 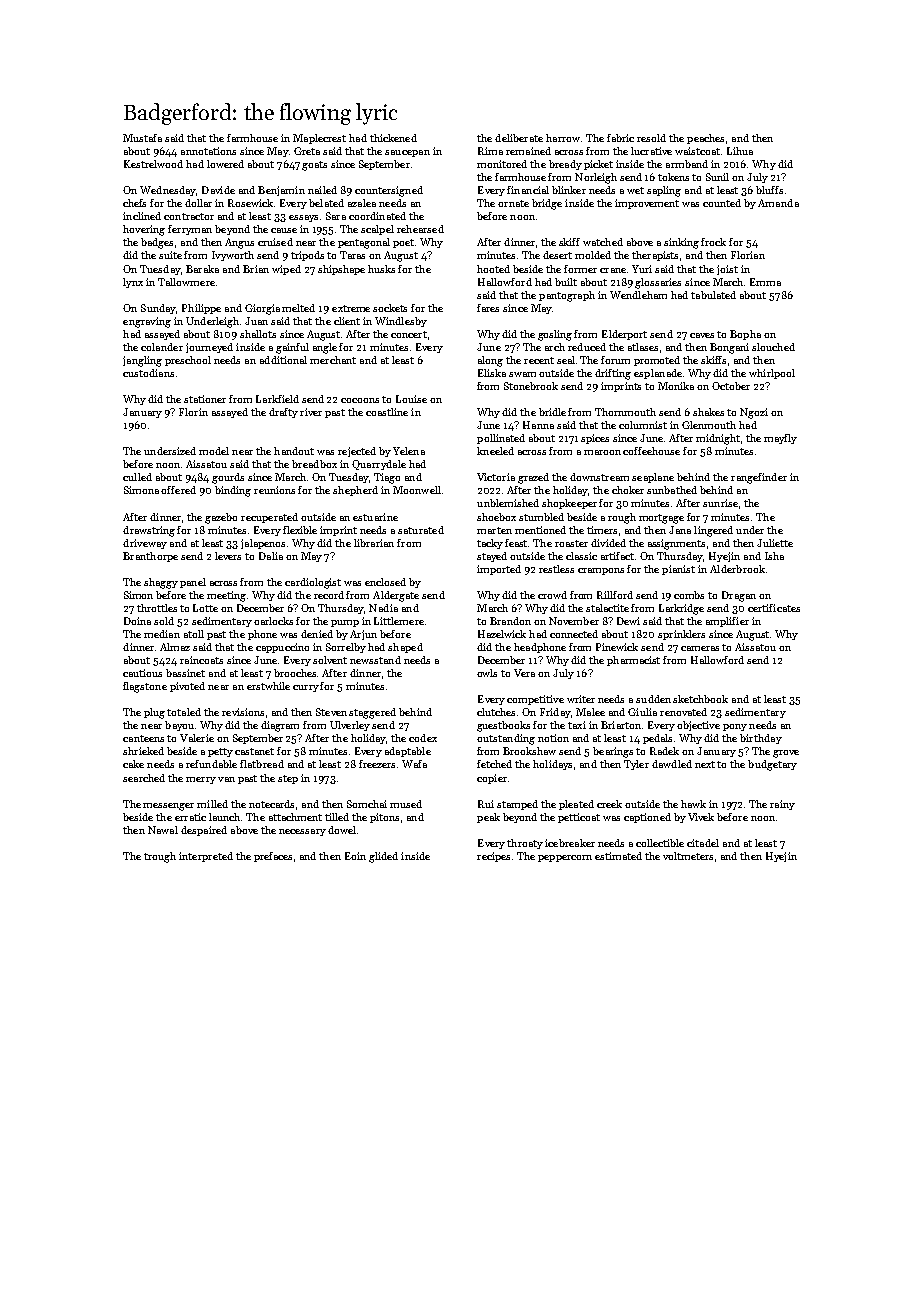 What do you see at coordinates (705, 139) in the image?
I see `peaches` at bounding box center [705, 139].
